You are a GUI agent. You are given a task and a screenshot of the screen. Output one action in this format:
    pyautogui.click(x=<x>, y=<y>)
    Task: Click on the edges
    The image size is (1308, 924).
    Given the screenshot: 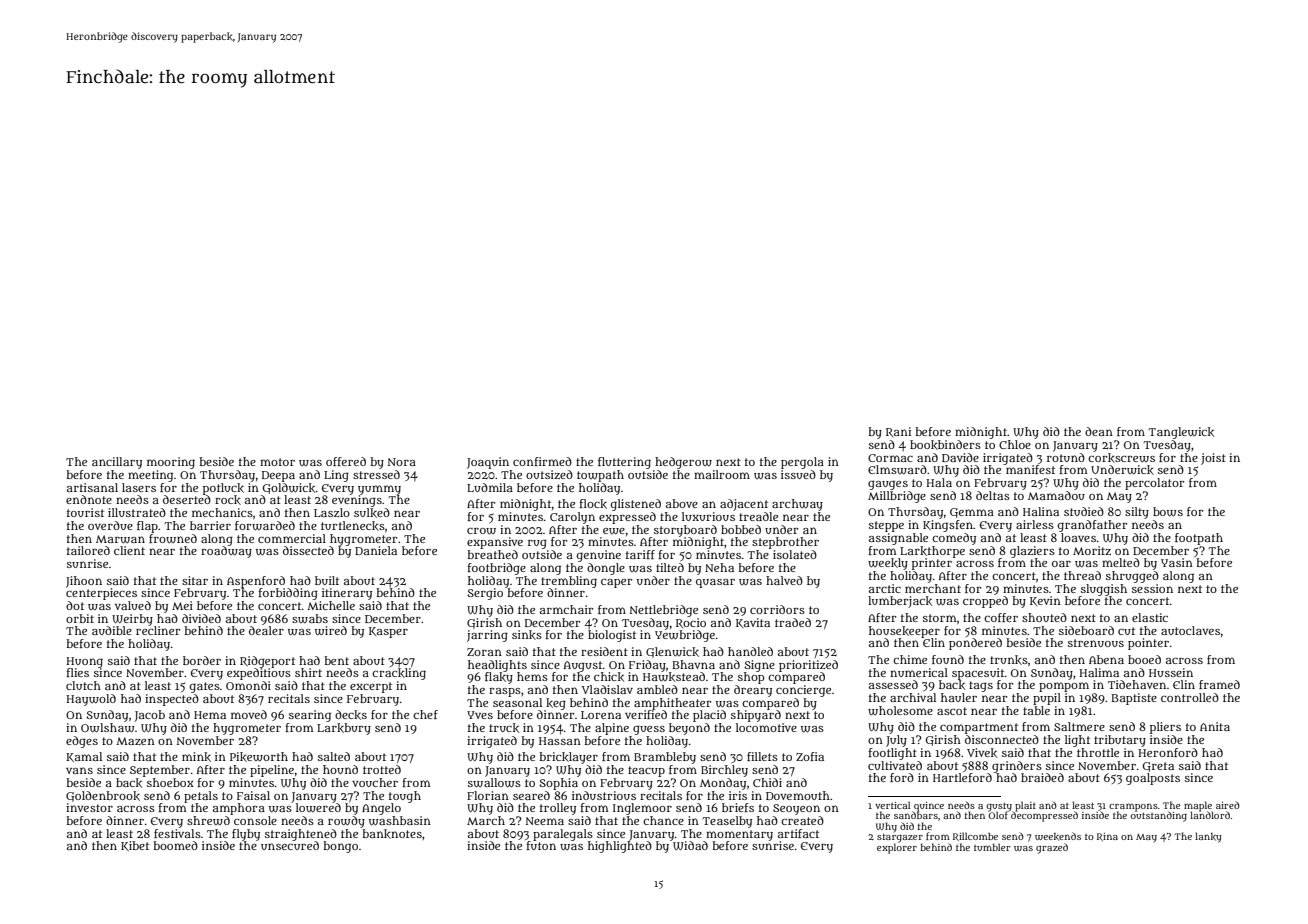 What is the action you would take?
    pyautogui.click(x=82, y=742)
